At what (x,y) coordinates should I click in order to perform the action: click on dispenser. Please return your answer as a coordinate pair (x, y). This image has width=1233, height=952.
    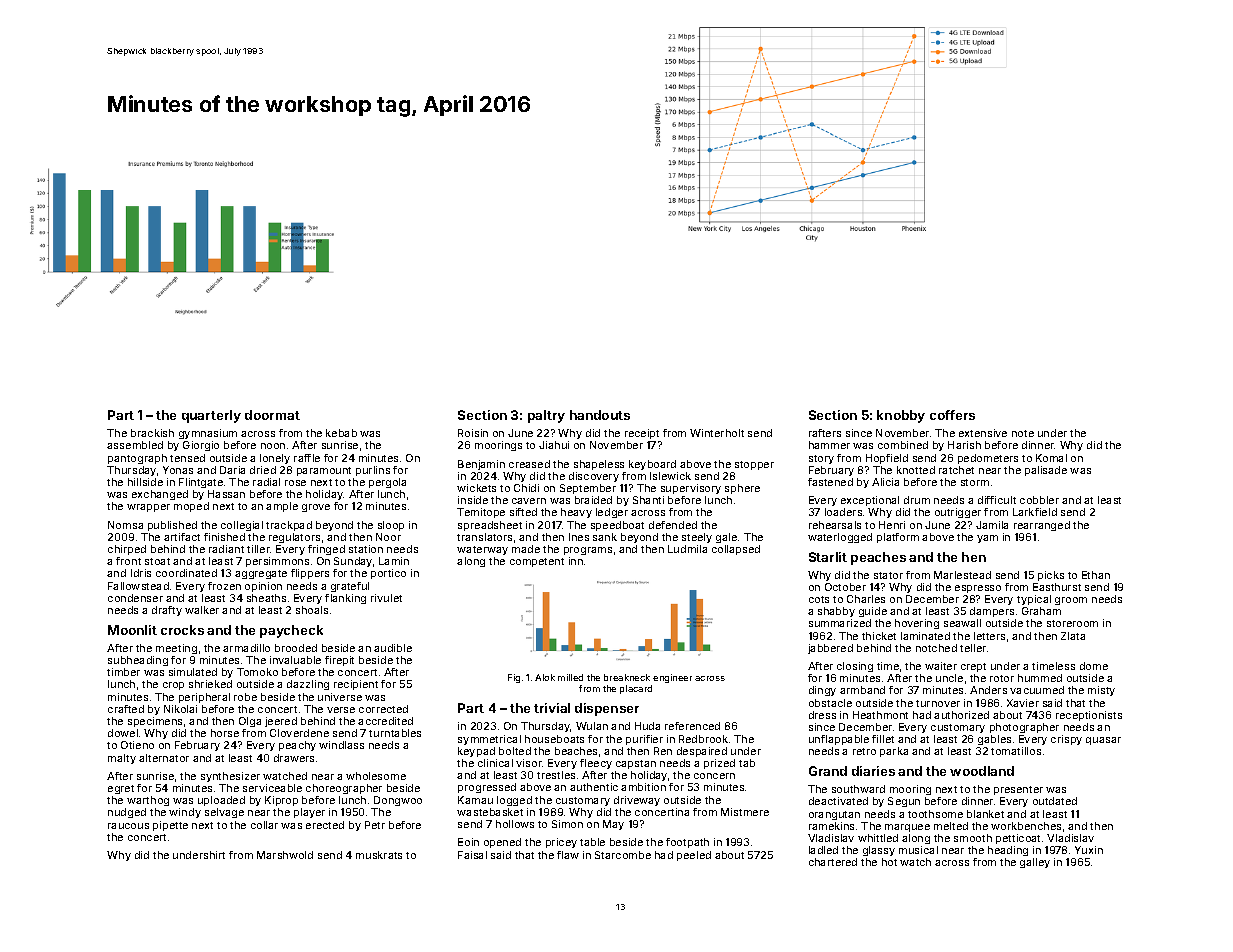
    Looking at the image, I should click on (607, 709).
